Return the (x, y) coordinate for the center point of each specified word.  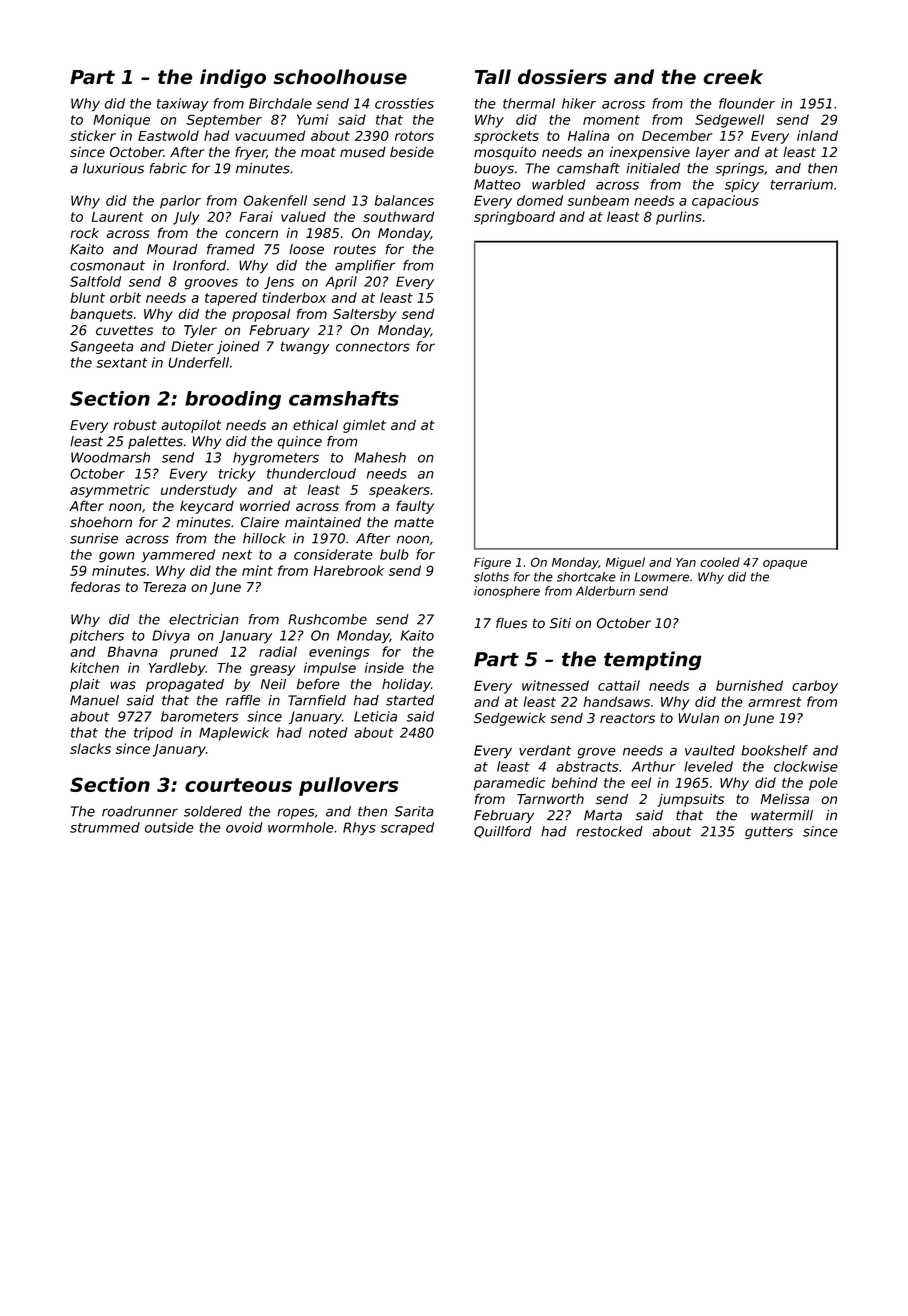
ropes (296, 813)
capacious (725, 202)
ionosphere (507, 592)
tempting (653, 661)
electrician (204, 619)
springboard (514, 218)
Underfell (198, 362)
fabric (168, 168)
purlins (679, 218)
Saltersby (364, 315)
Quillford (503, 832)
